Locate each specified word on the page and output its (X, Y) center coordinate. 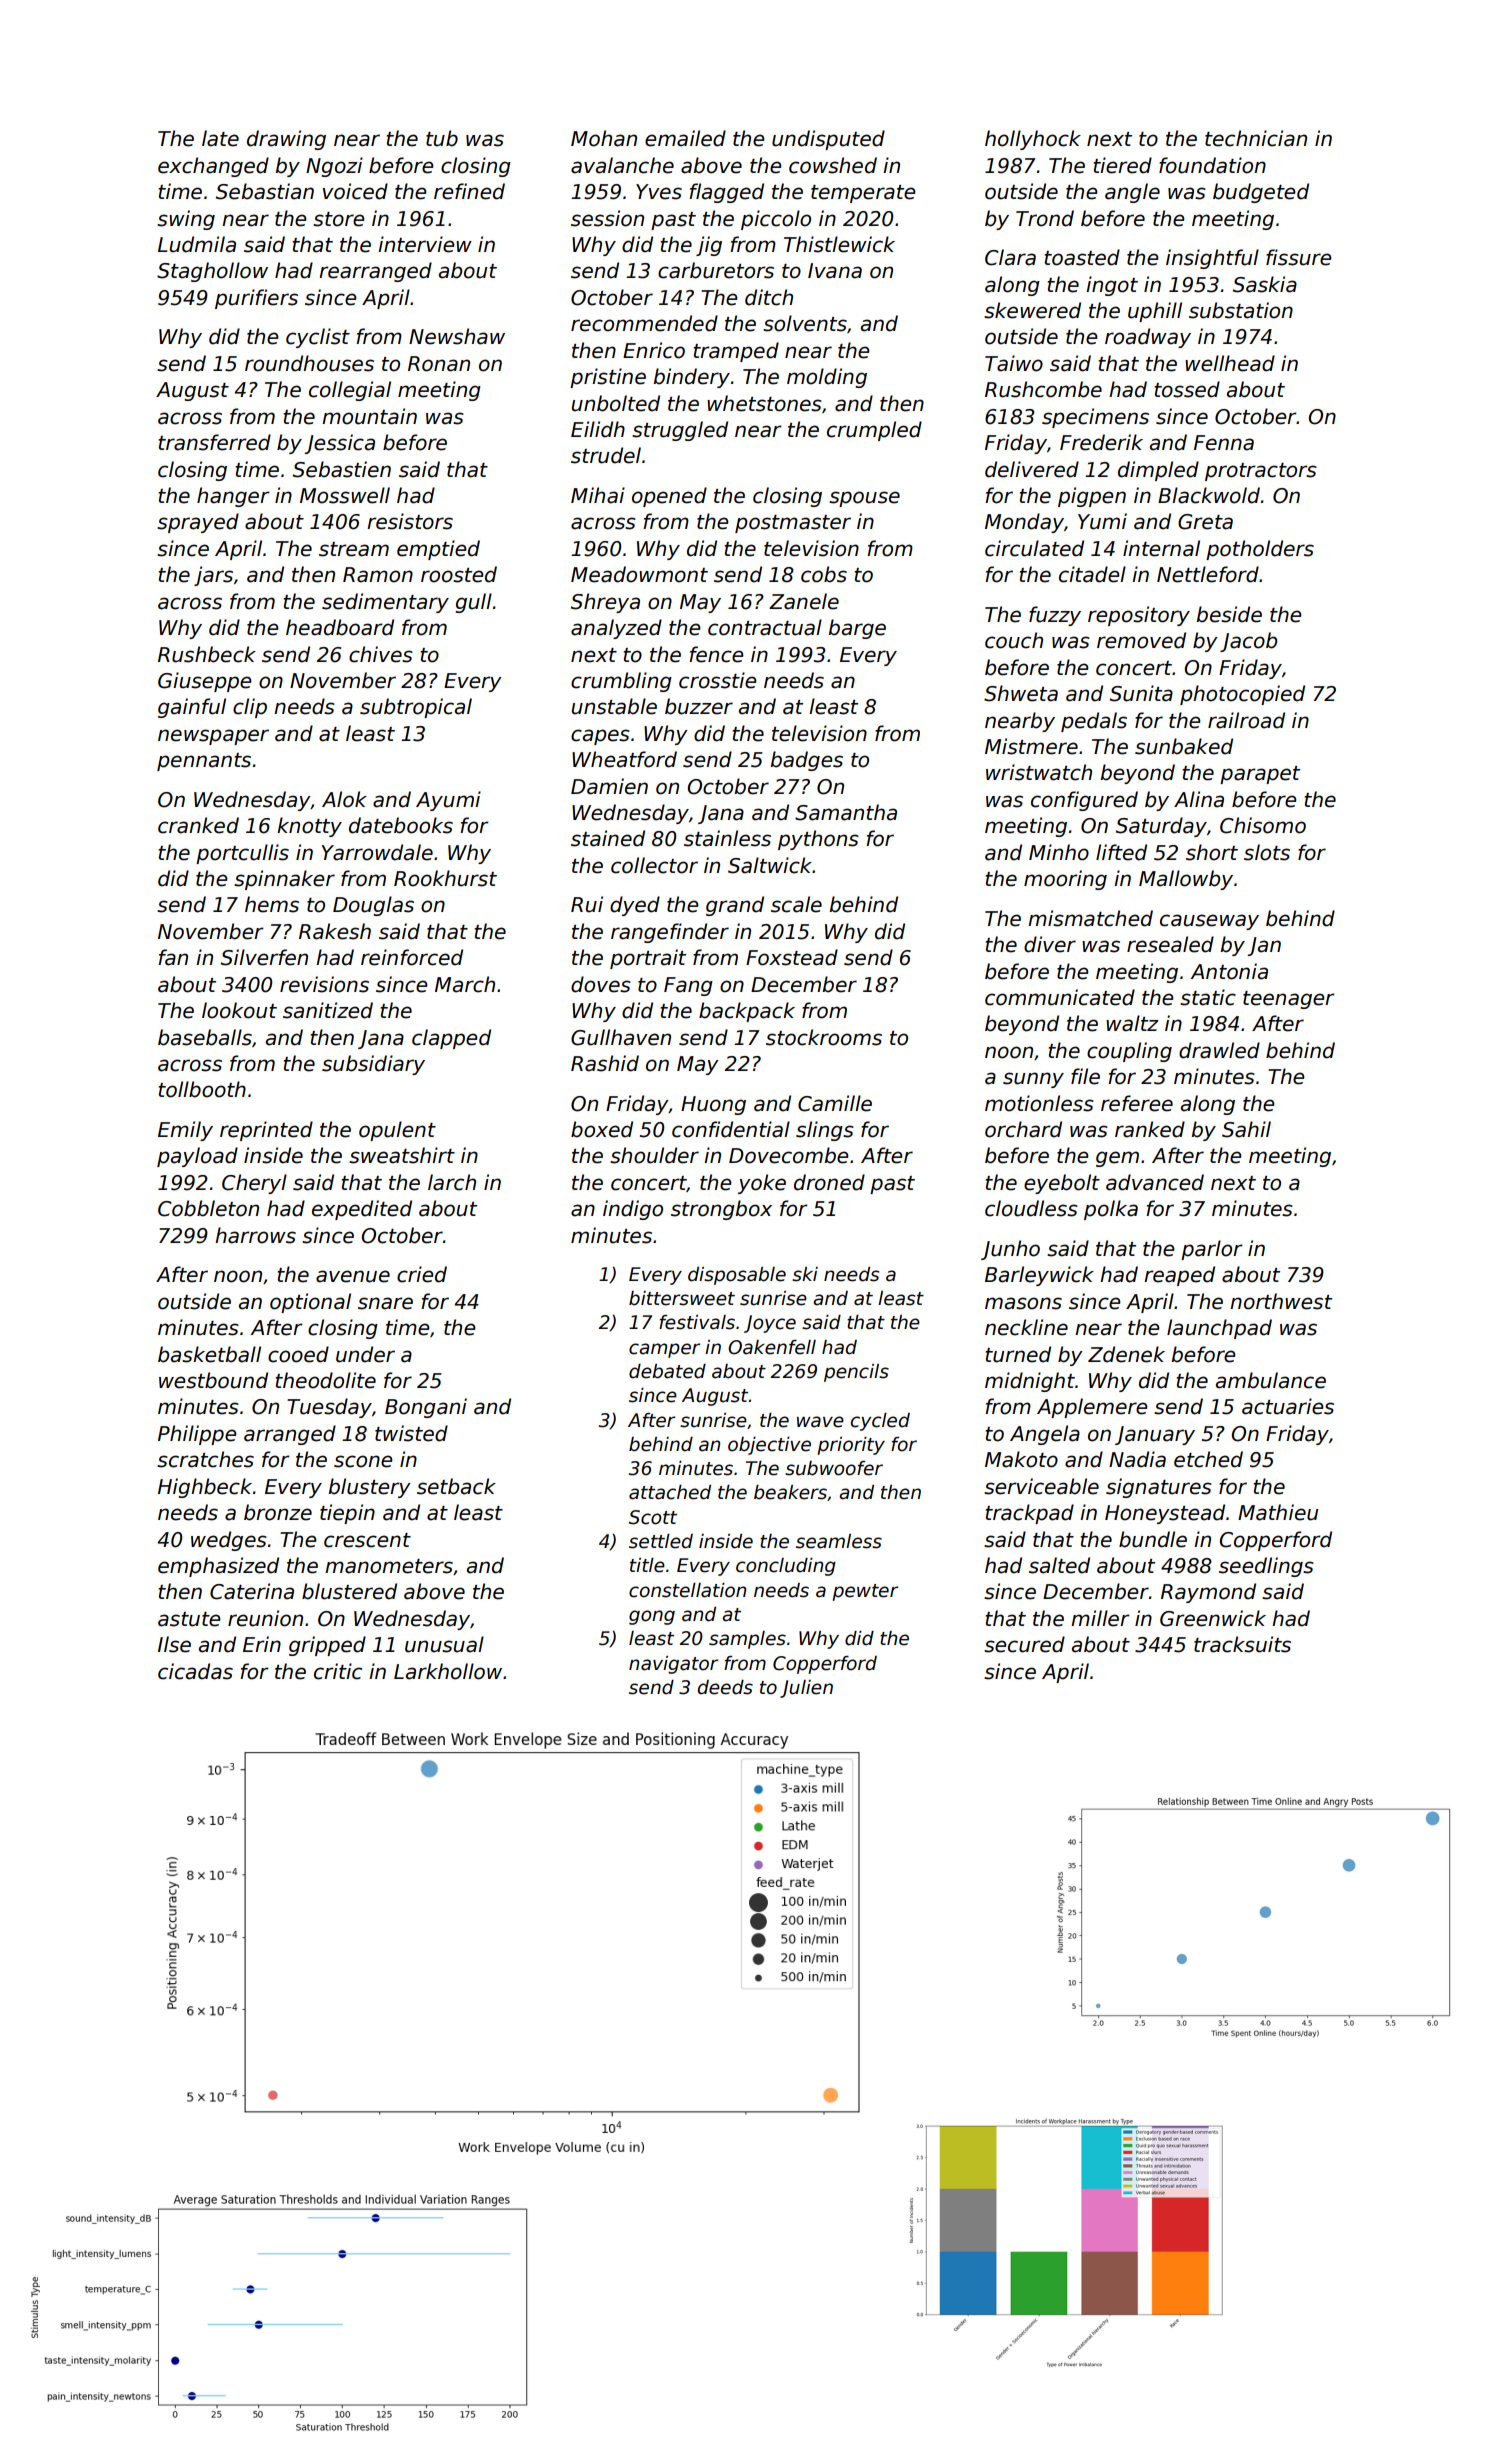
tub (442, 138)
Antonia (1229, 971)
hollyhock (1033, 140)
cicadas (195, 1671)
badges (806, 761)
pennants (204, 762)
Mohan (604, 138)
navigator (673, 1665)
